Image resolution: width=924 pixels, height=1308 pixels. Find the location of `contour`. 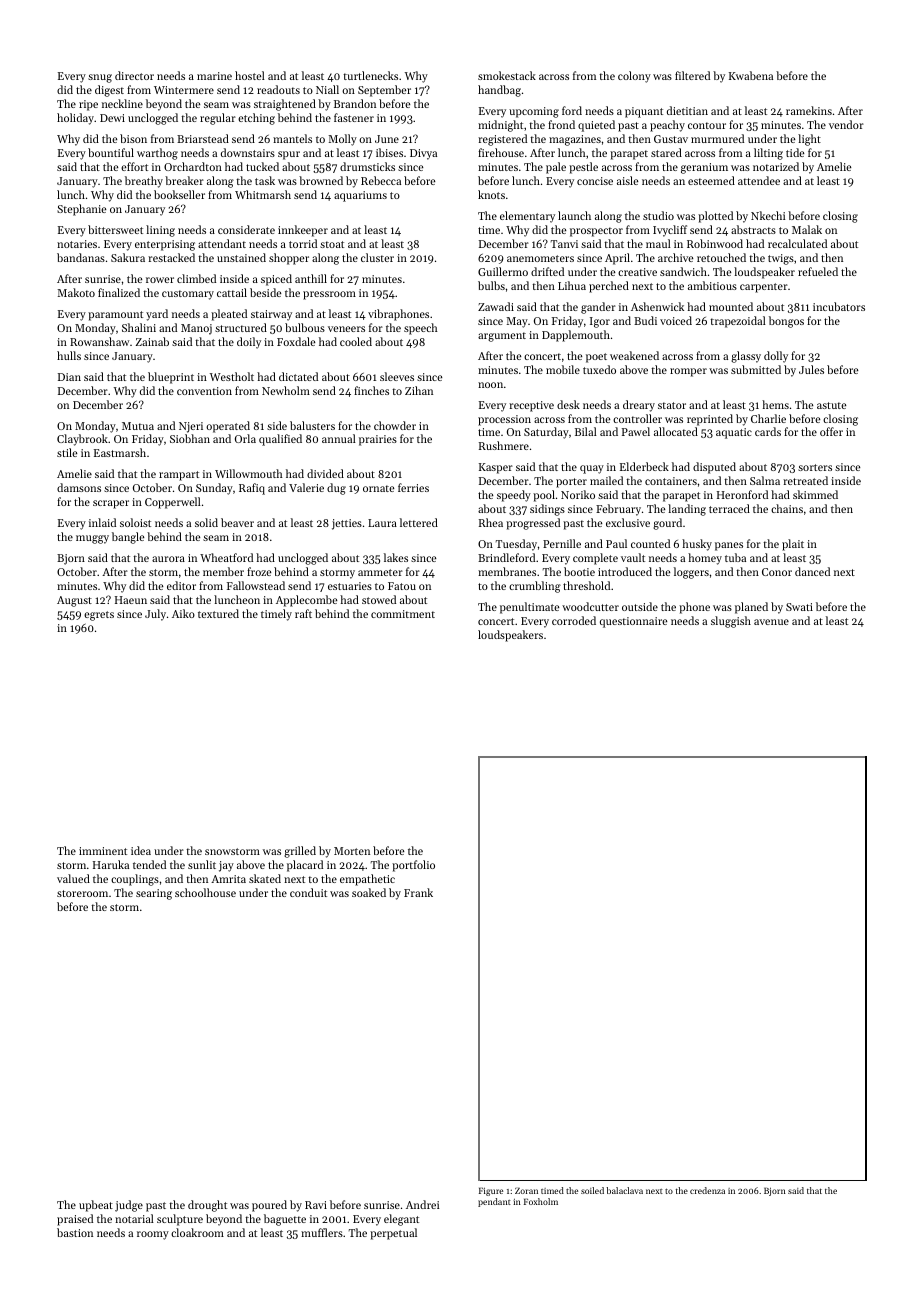

contour is located at coordinates (707, 125).
